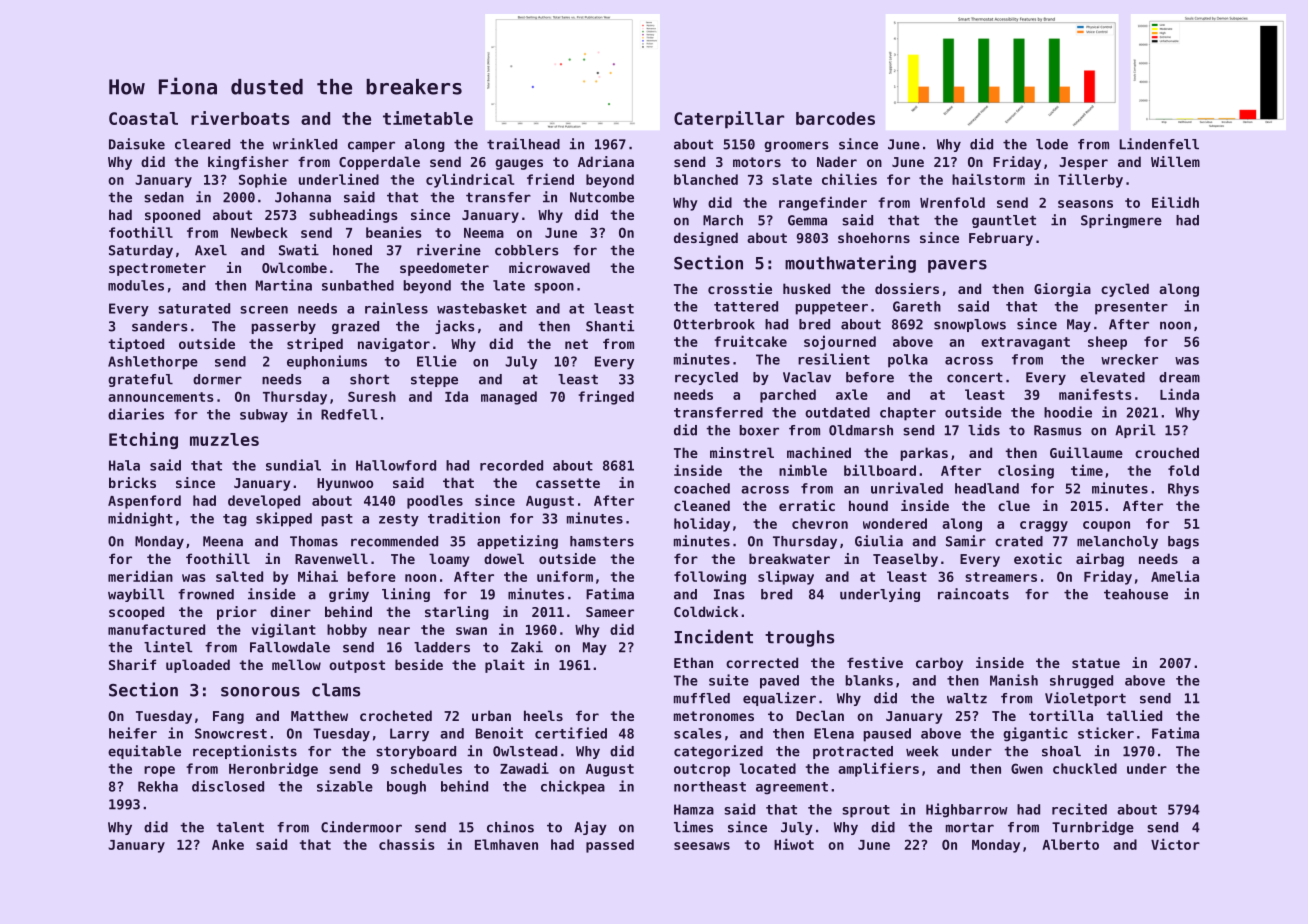 The image size is (1308, 924). Describe the element at coordinates (975, 377) in the screenshot. I see `concert` at that location.
